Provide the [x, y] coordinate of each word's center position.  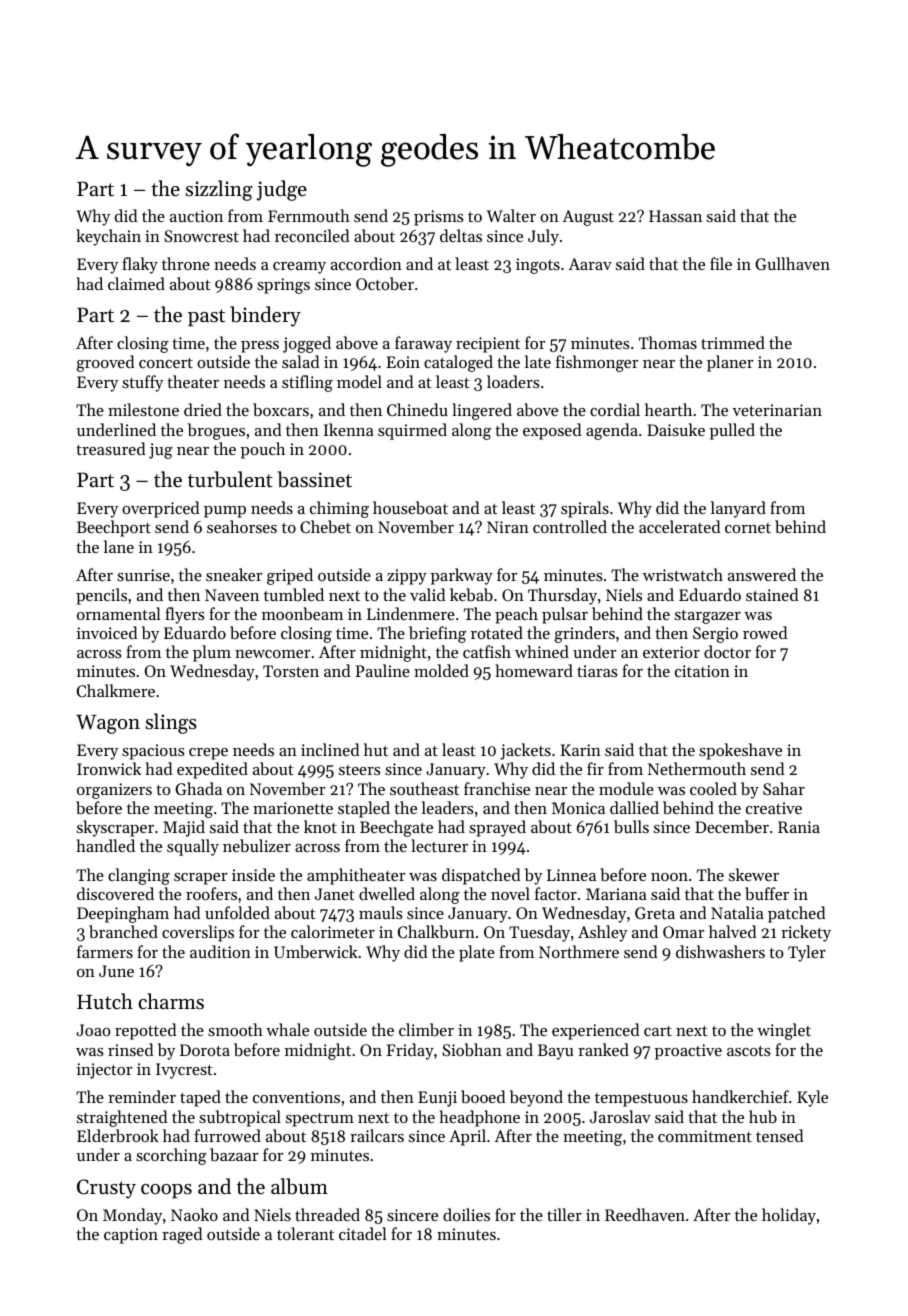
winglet [784, 1031]
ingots [538, 266]
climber [426, 1029]
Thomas [668, 342]
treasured [110, 448]
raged [182, 1235]
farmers [105, 951]
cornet [748, 528]
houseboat [410, 507]
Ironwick [109, 768]
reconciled [312, 235]
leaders [448, 807]
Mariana [616, 894]
